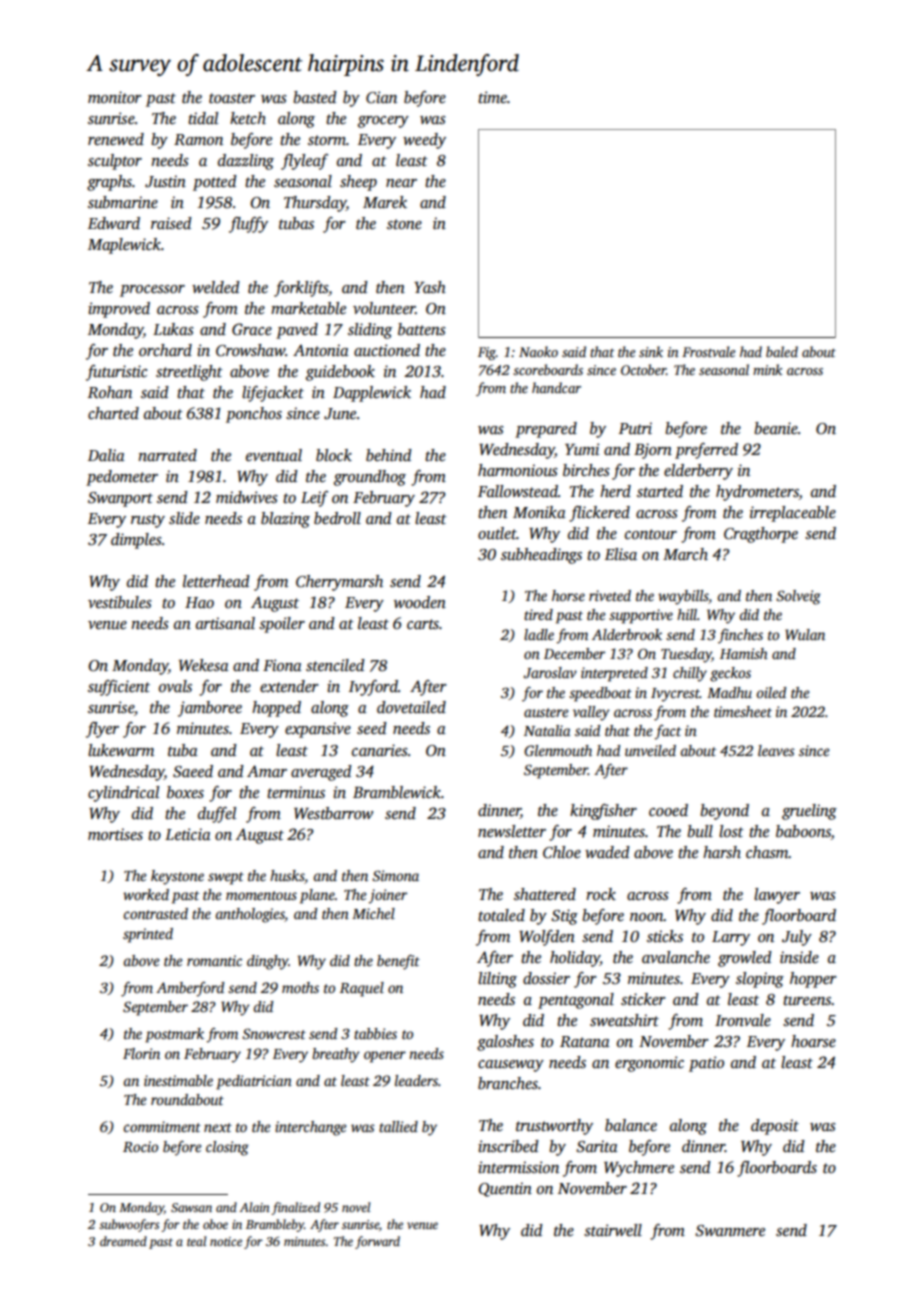 The width and height of the screenshot is (924, 1308). I want to click on harmonious, so click(518, 470).
